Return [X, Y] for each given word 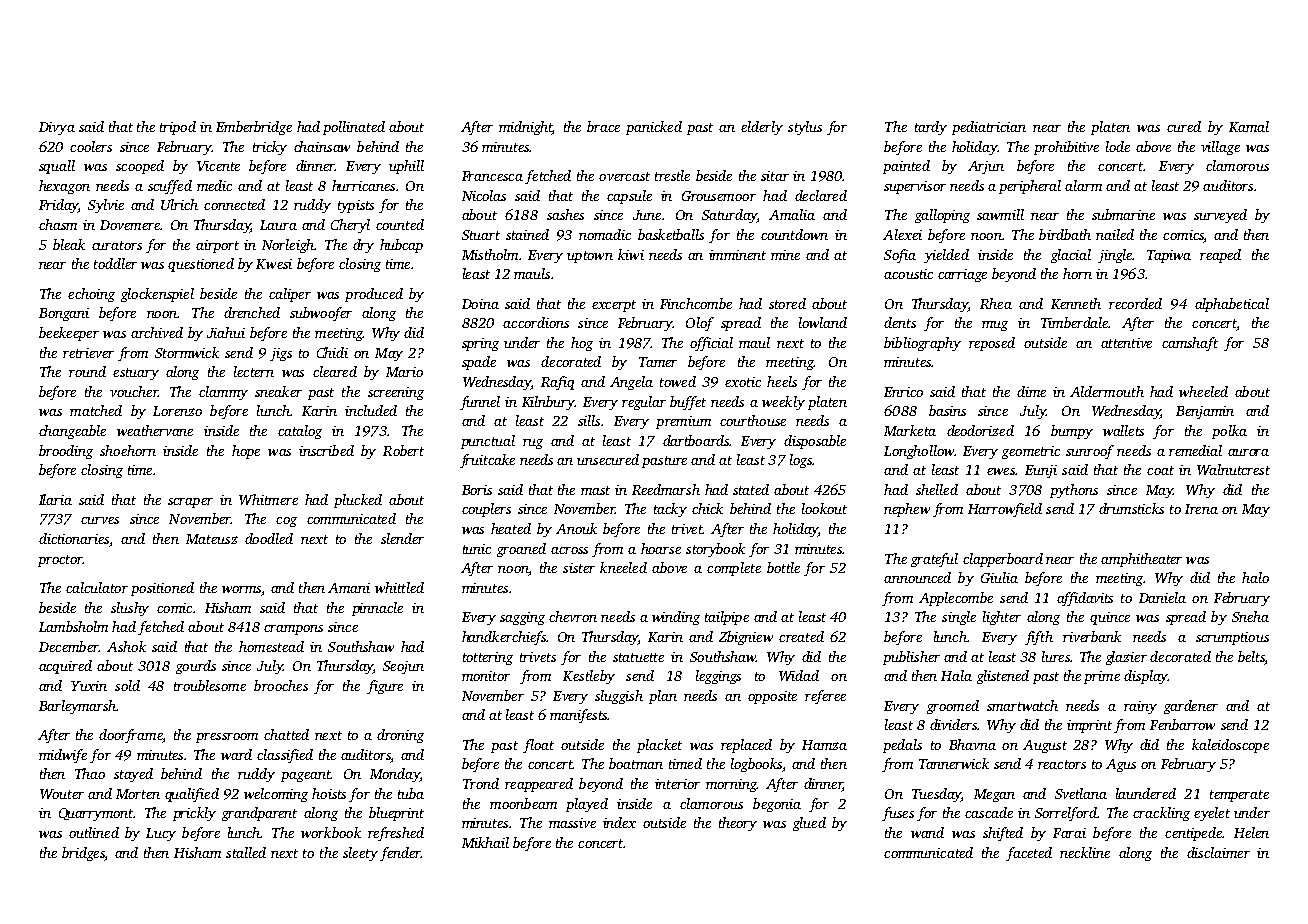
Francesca [492, 176]
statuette [638, 657]
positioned [162, 589]
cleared [335, 371]
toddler [115, 263]
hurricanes [363, 185]
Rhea [996, 303]
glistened [1003, 677]
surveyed [1220, 216]
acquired [65, 667]
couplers [486, 510]
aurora [1248, 452]
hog [582, 344]
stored [787, 303]
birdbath [1065, 234]
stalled [246, 852]
